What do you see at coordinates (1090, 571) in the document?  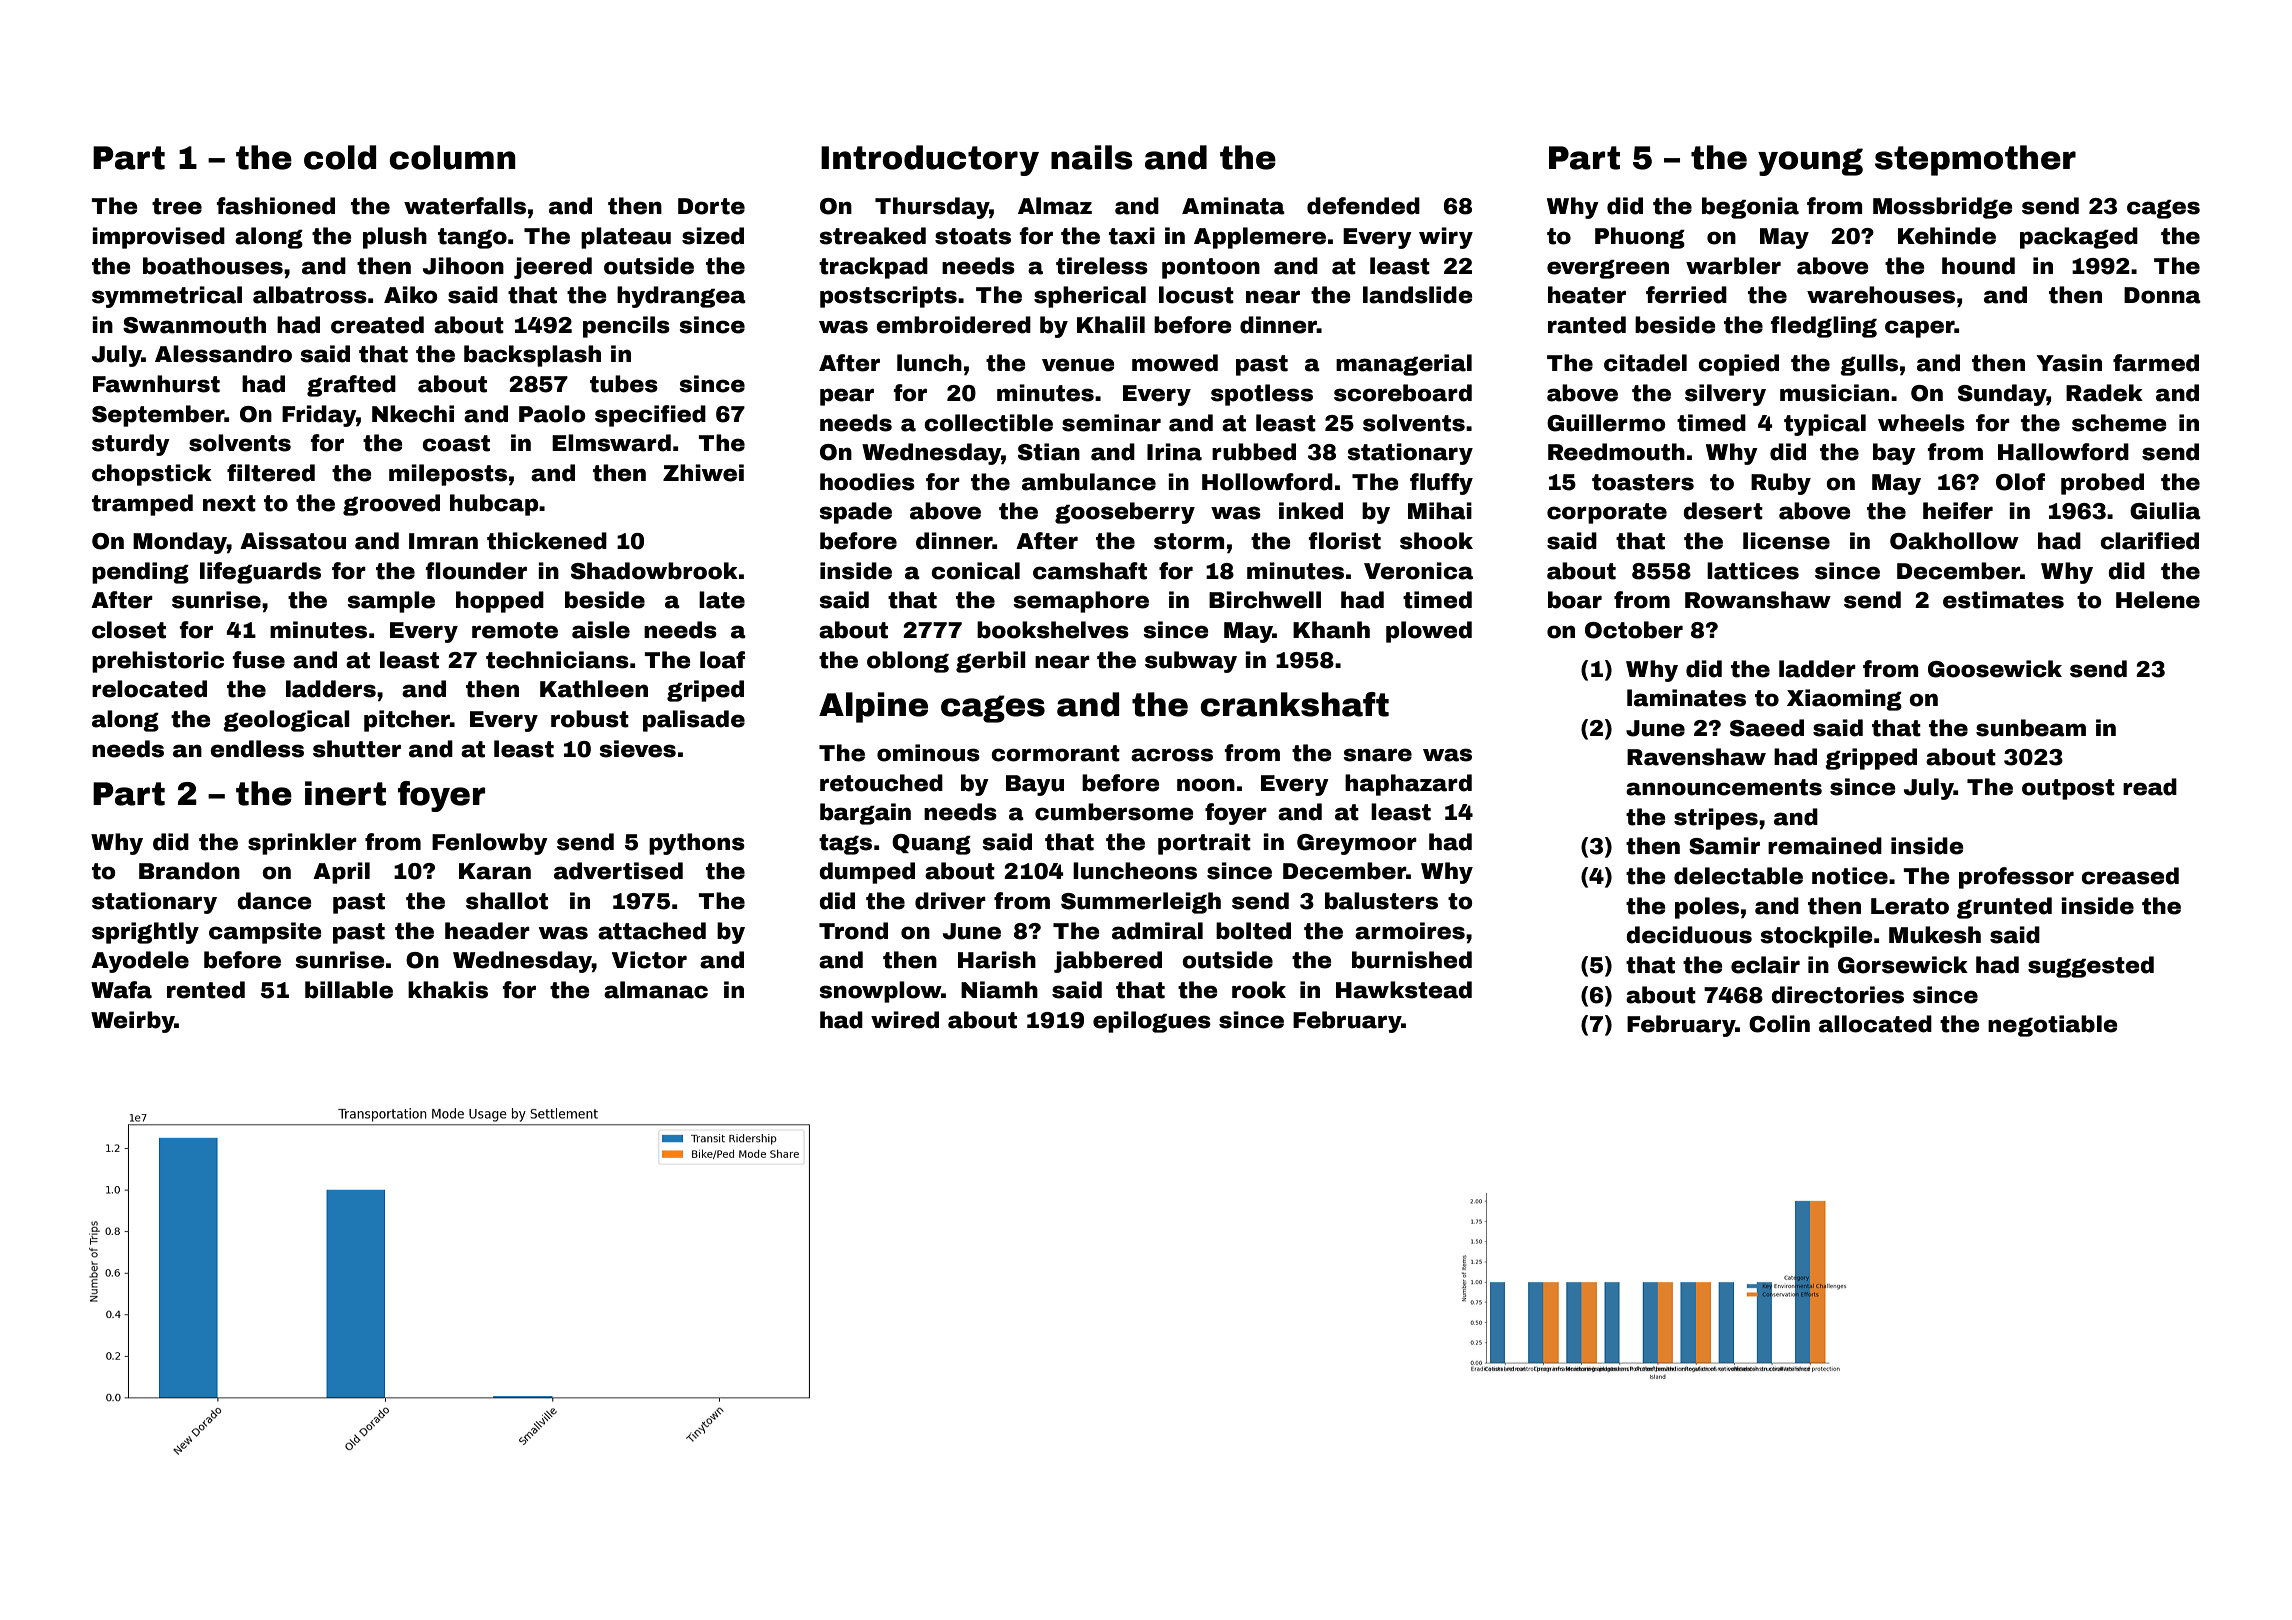 I see `camshaft` at bounding box center [1090, 571].
